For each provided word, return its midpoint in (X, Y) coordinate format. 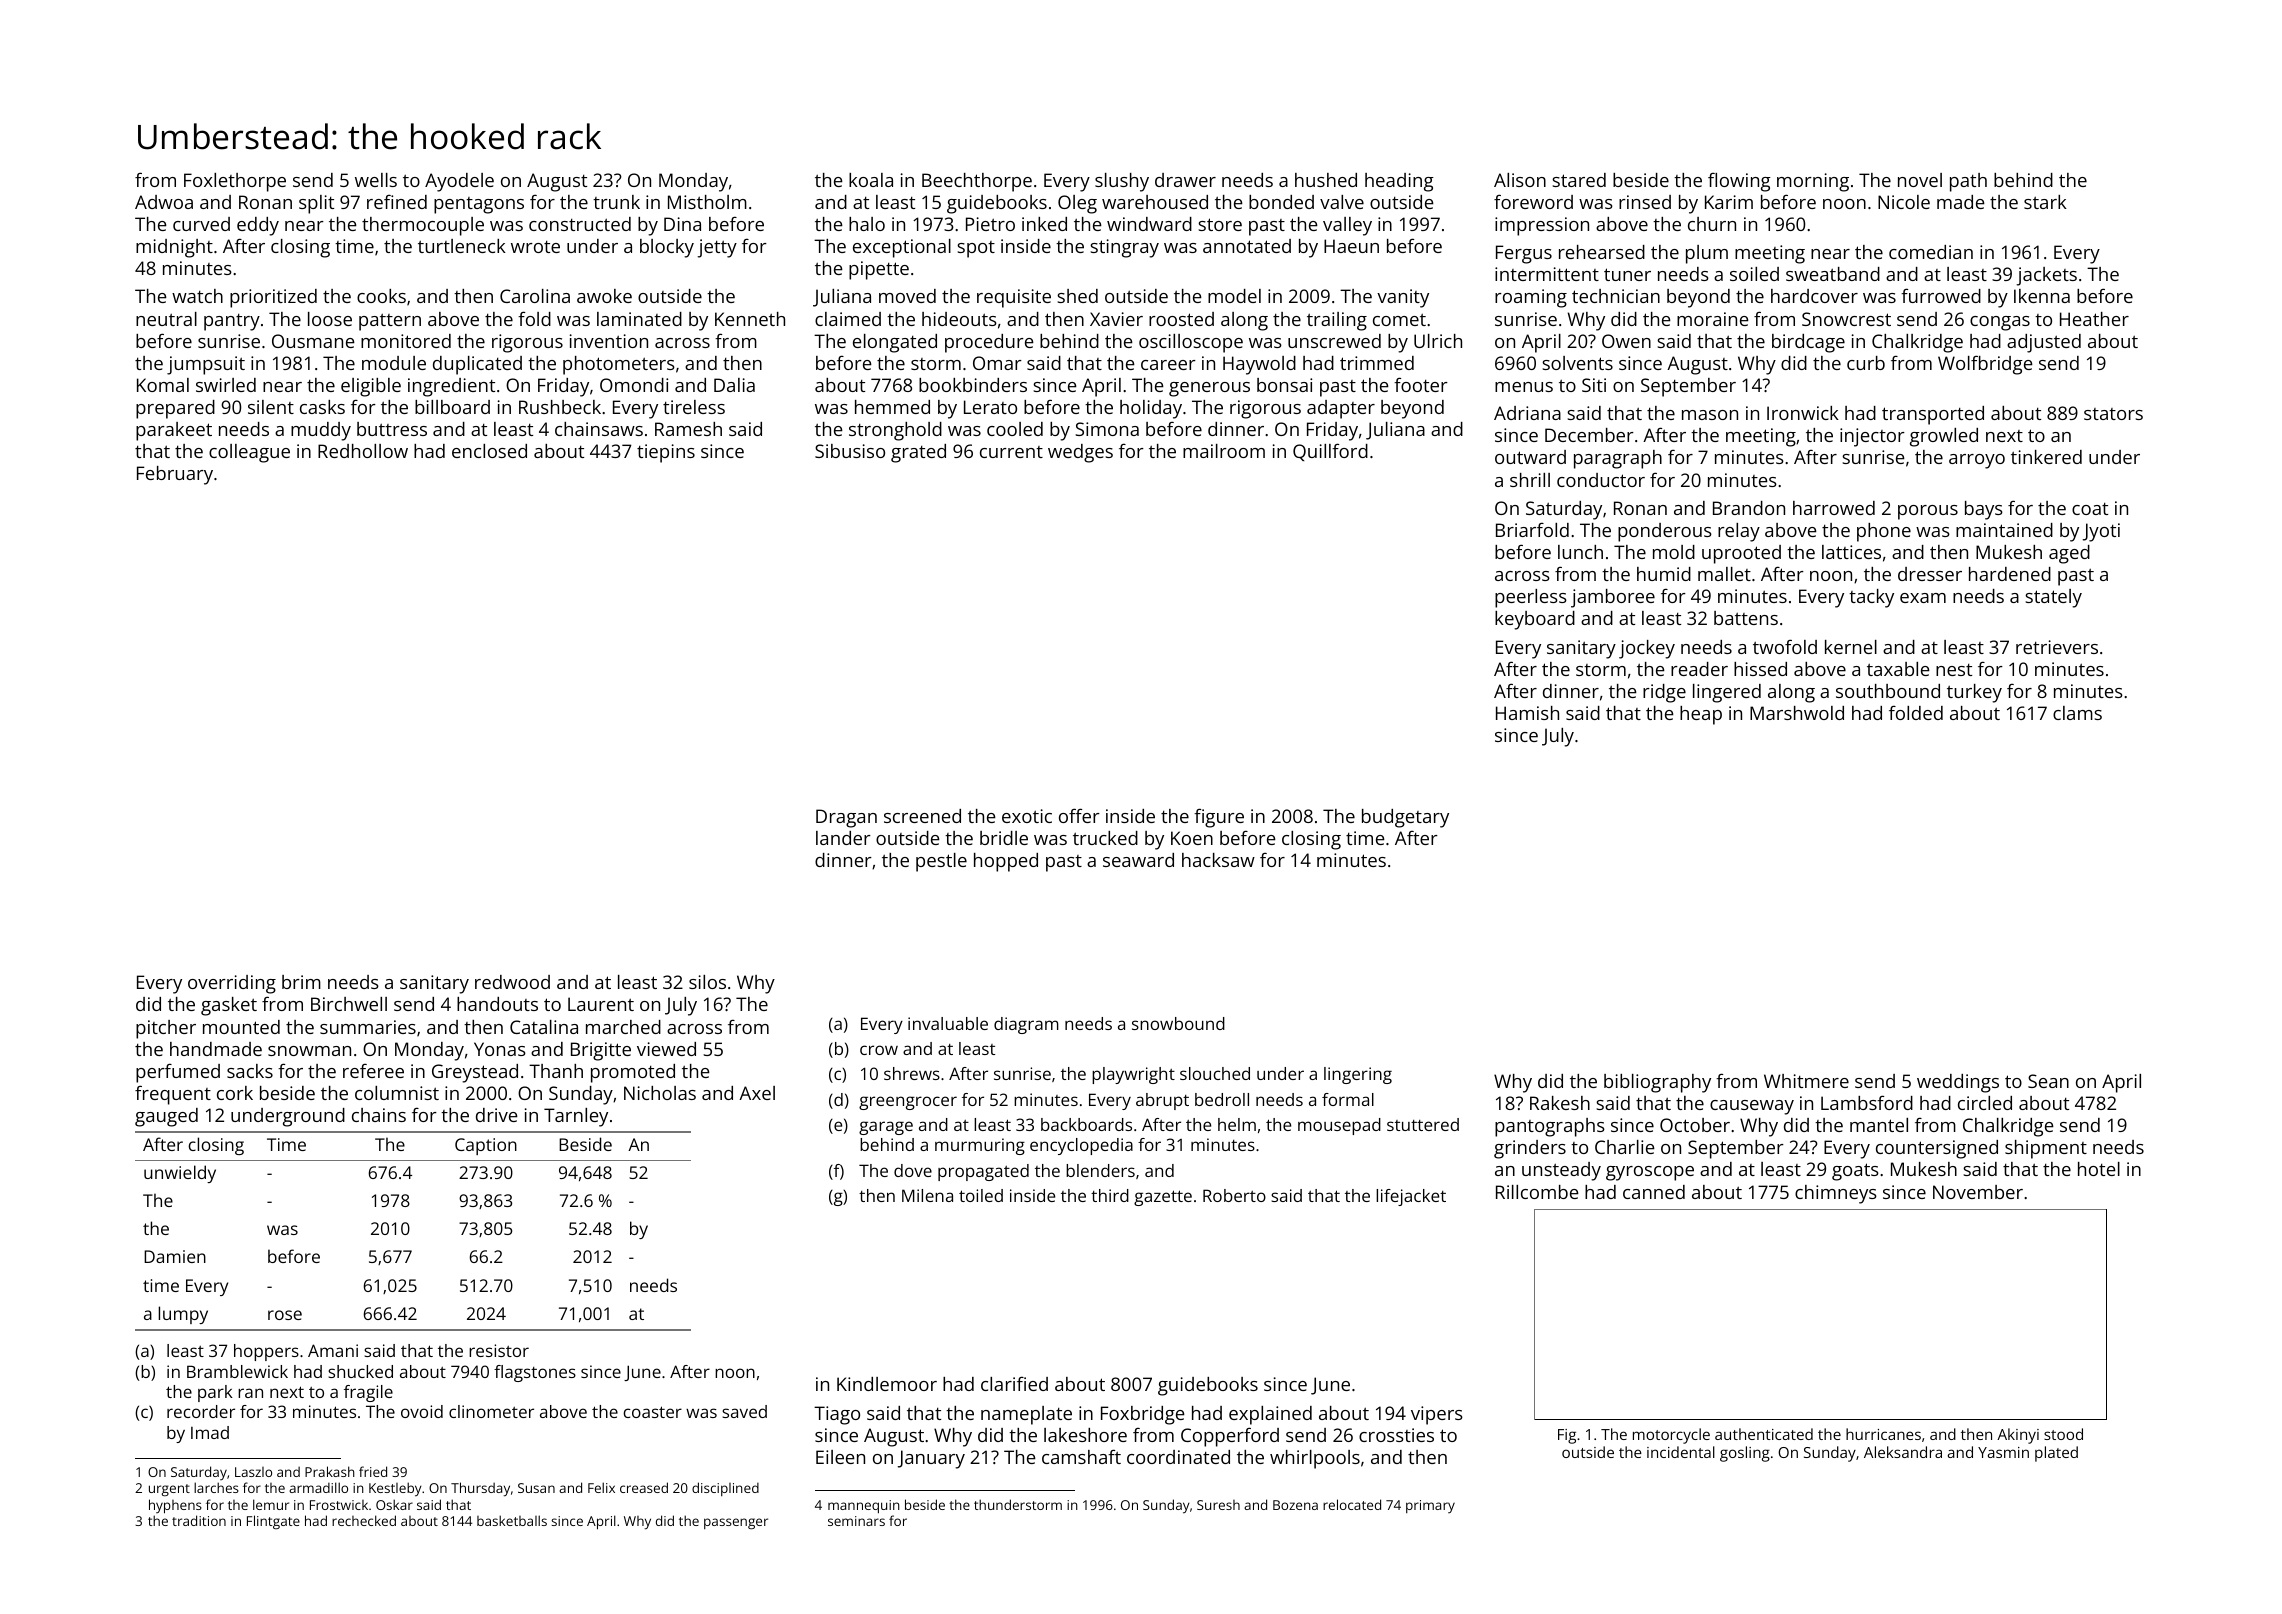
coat (2090, 509)
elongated (895, 343)
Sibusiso (850, 451)
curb (1866, 363)
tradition (199, 1520)
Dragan (846, 818)
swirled (226, 385)
